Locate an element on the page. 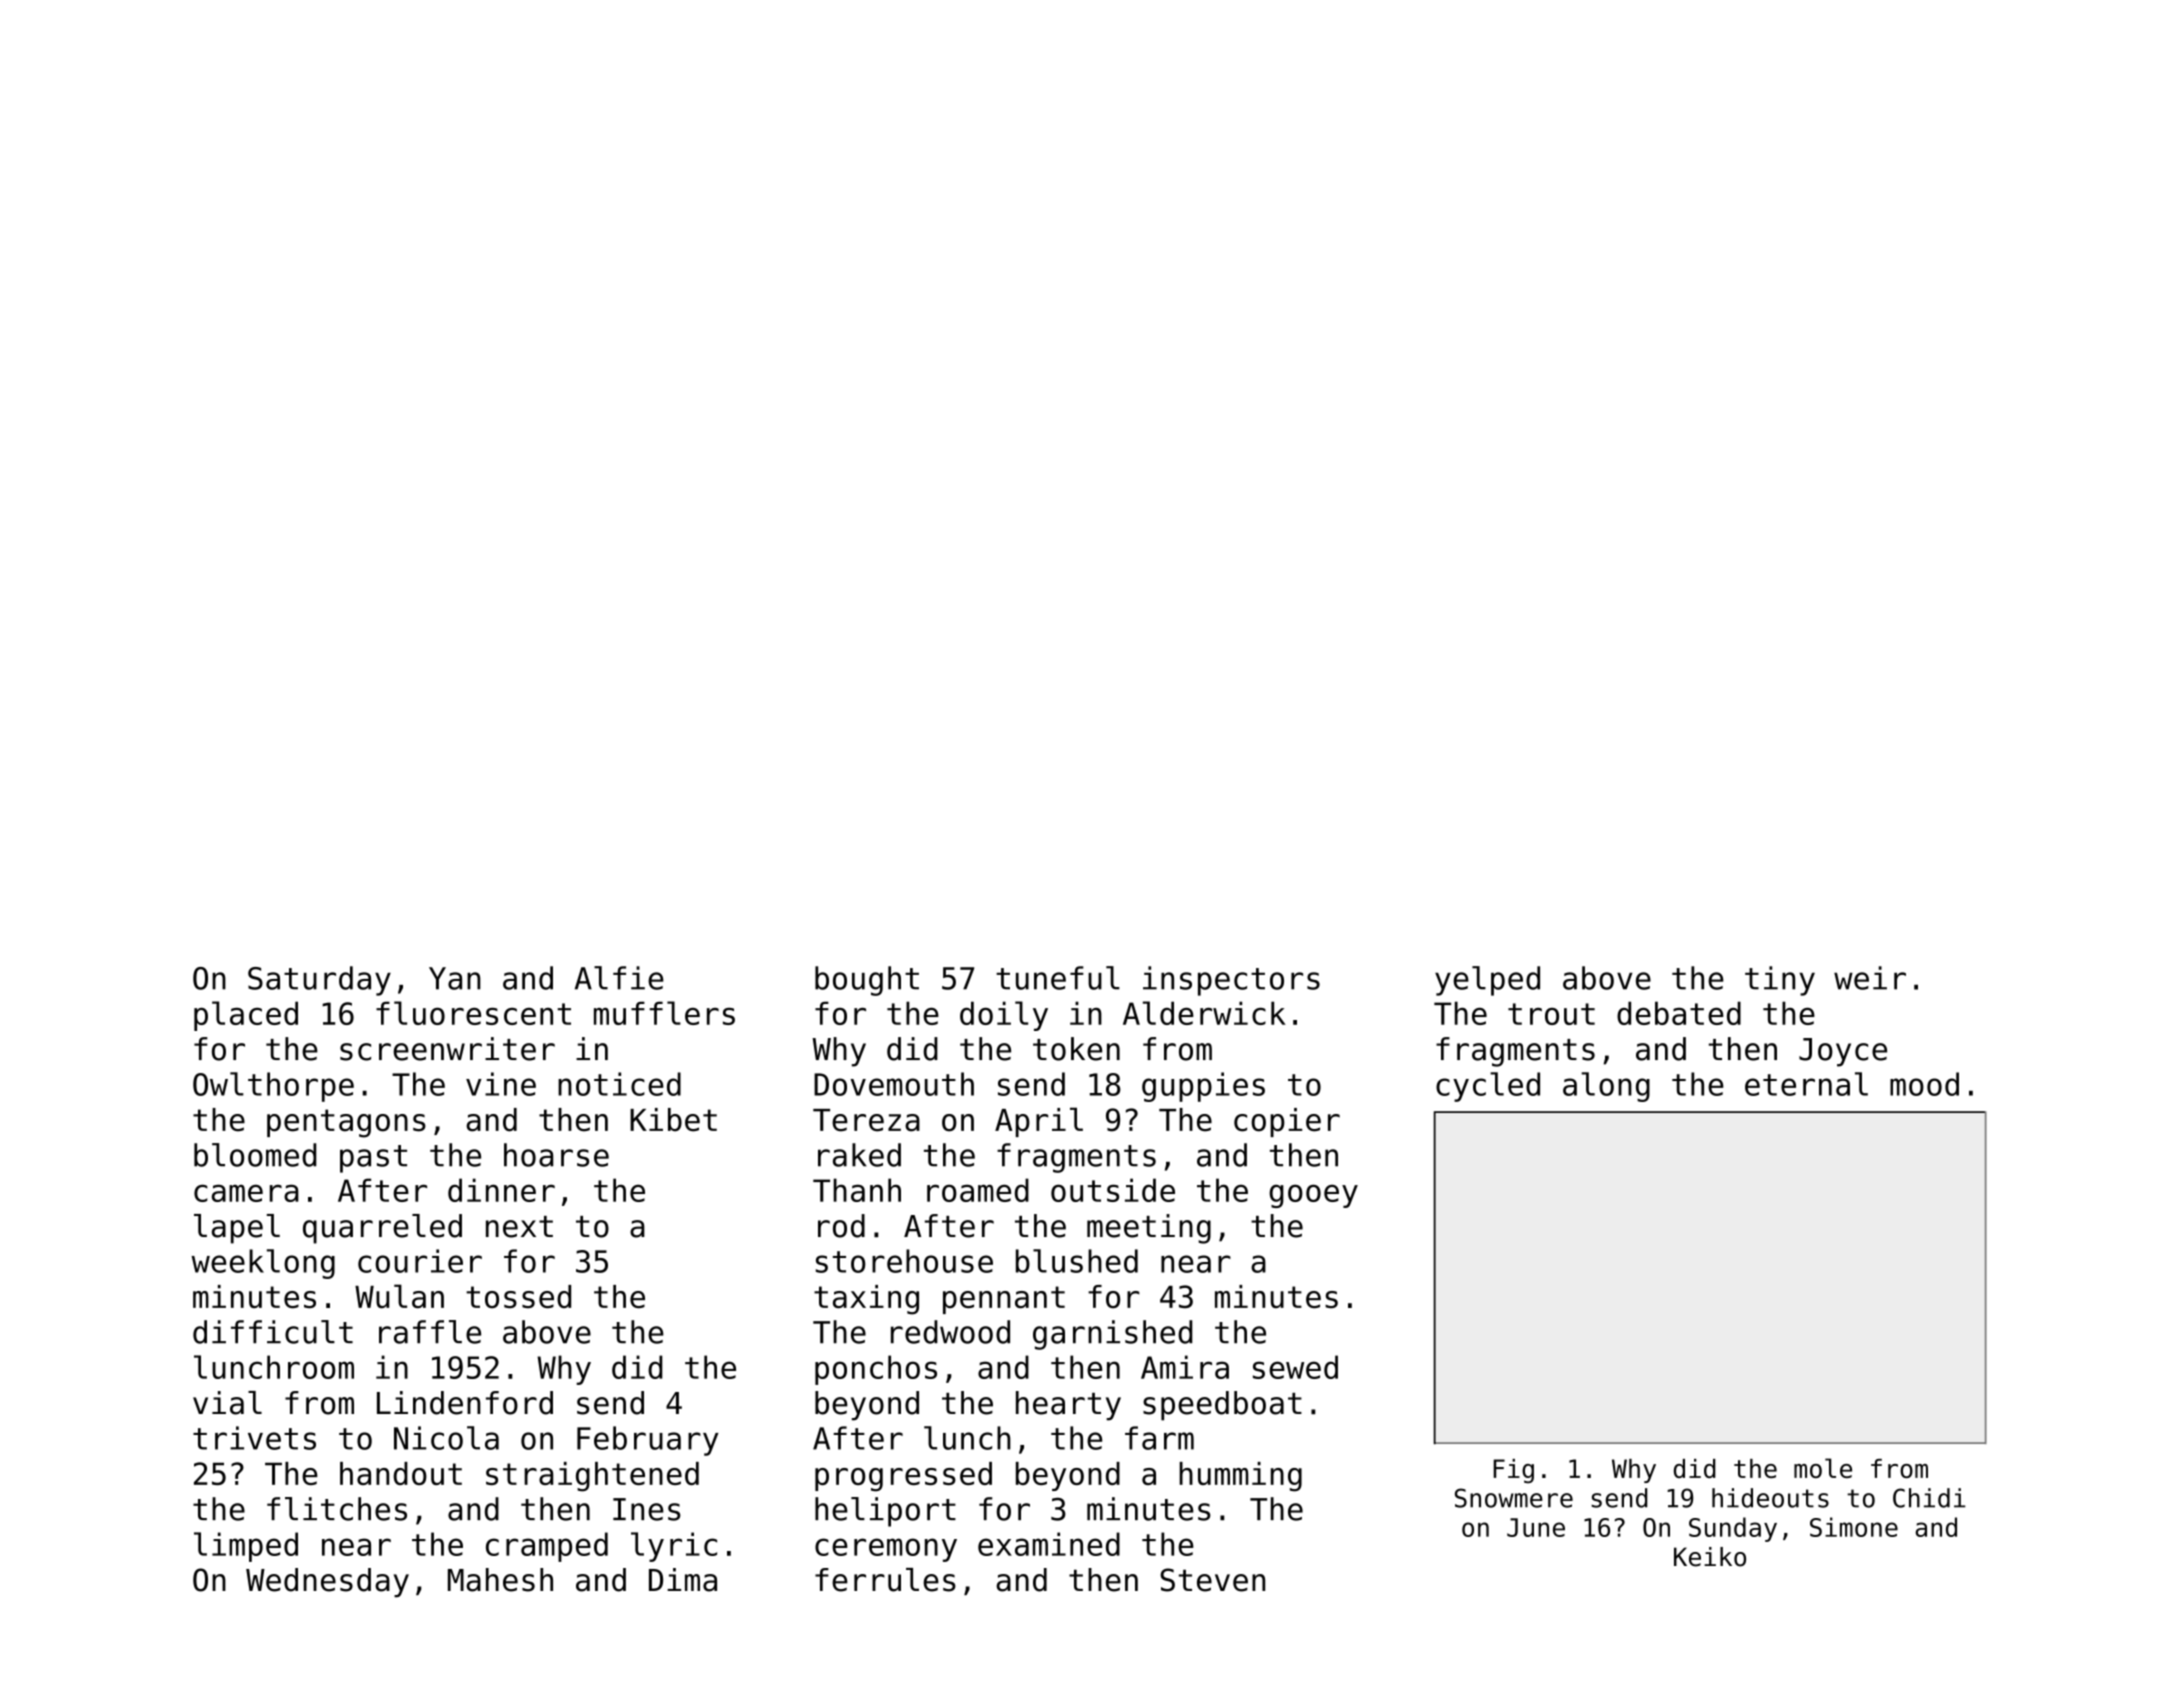  inspectors is located at coordinates (1231, 981).
